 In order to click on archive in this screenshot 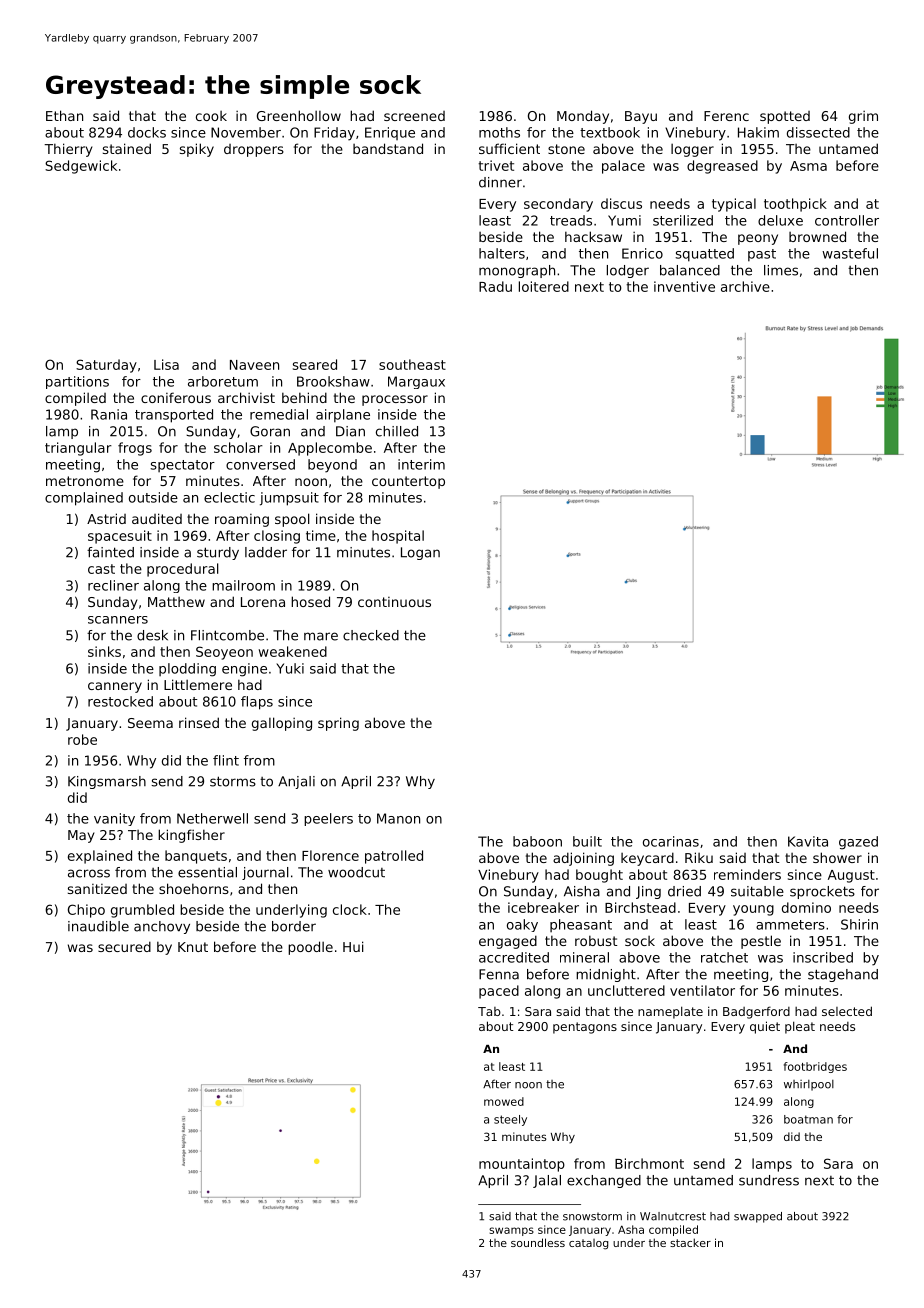, I will do `click(745, 286)`.
